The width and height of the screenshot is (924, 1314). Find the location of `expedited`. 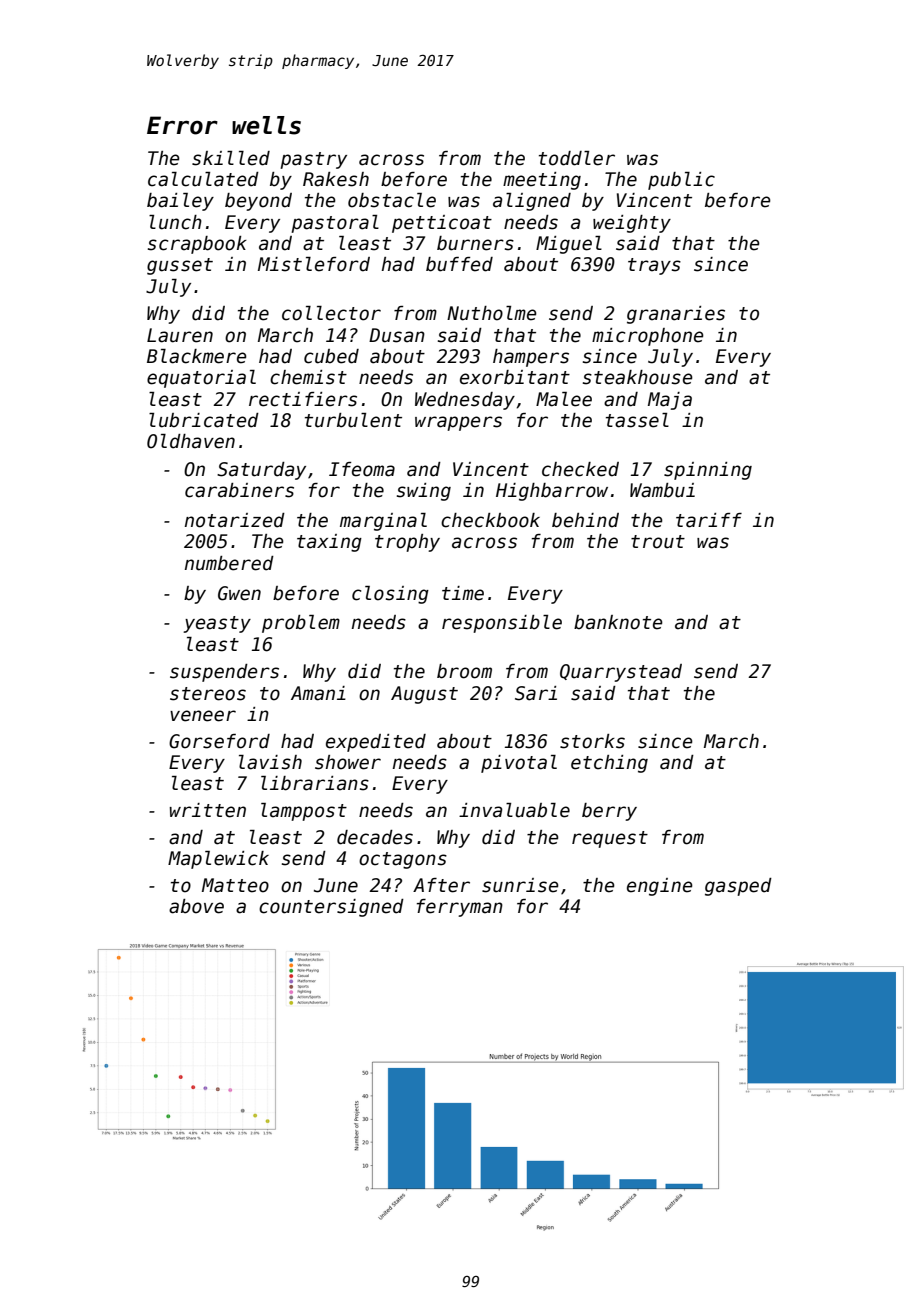

expedited is located at coordinates (376, 743).
